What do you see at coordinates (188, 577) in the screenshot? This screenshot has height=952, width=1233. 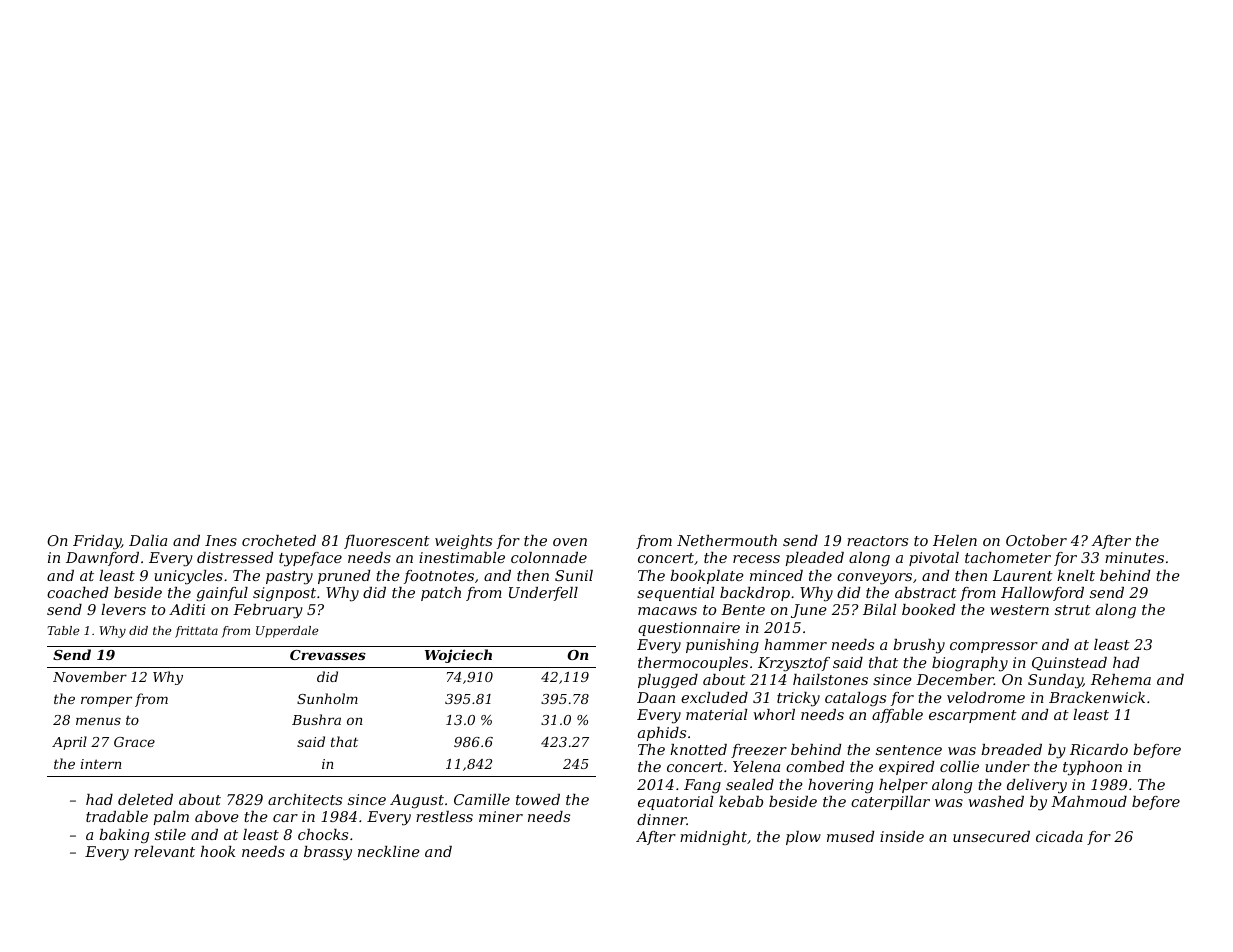 I see `unicycles` at bounding box center [188, 577].
